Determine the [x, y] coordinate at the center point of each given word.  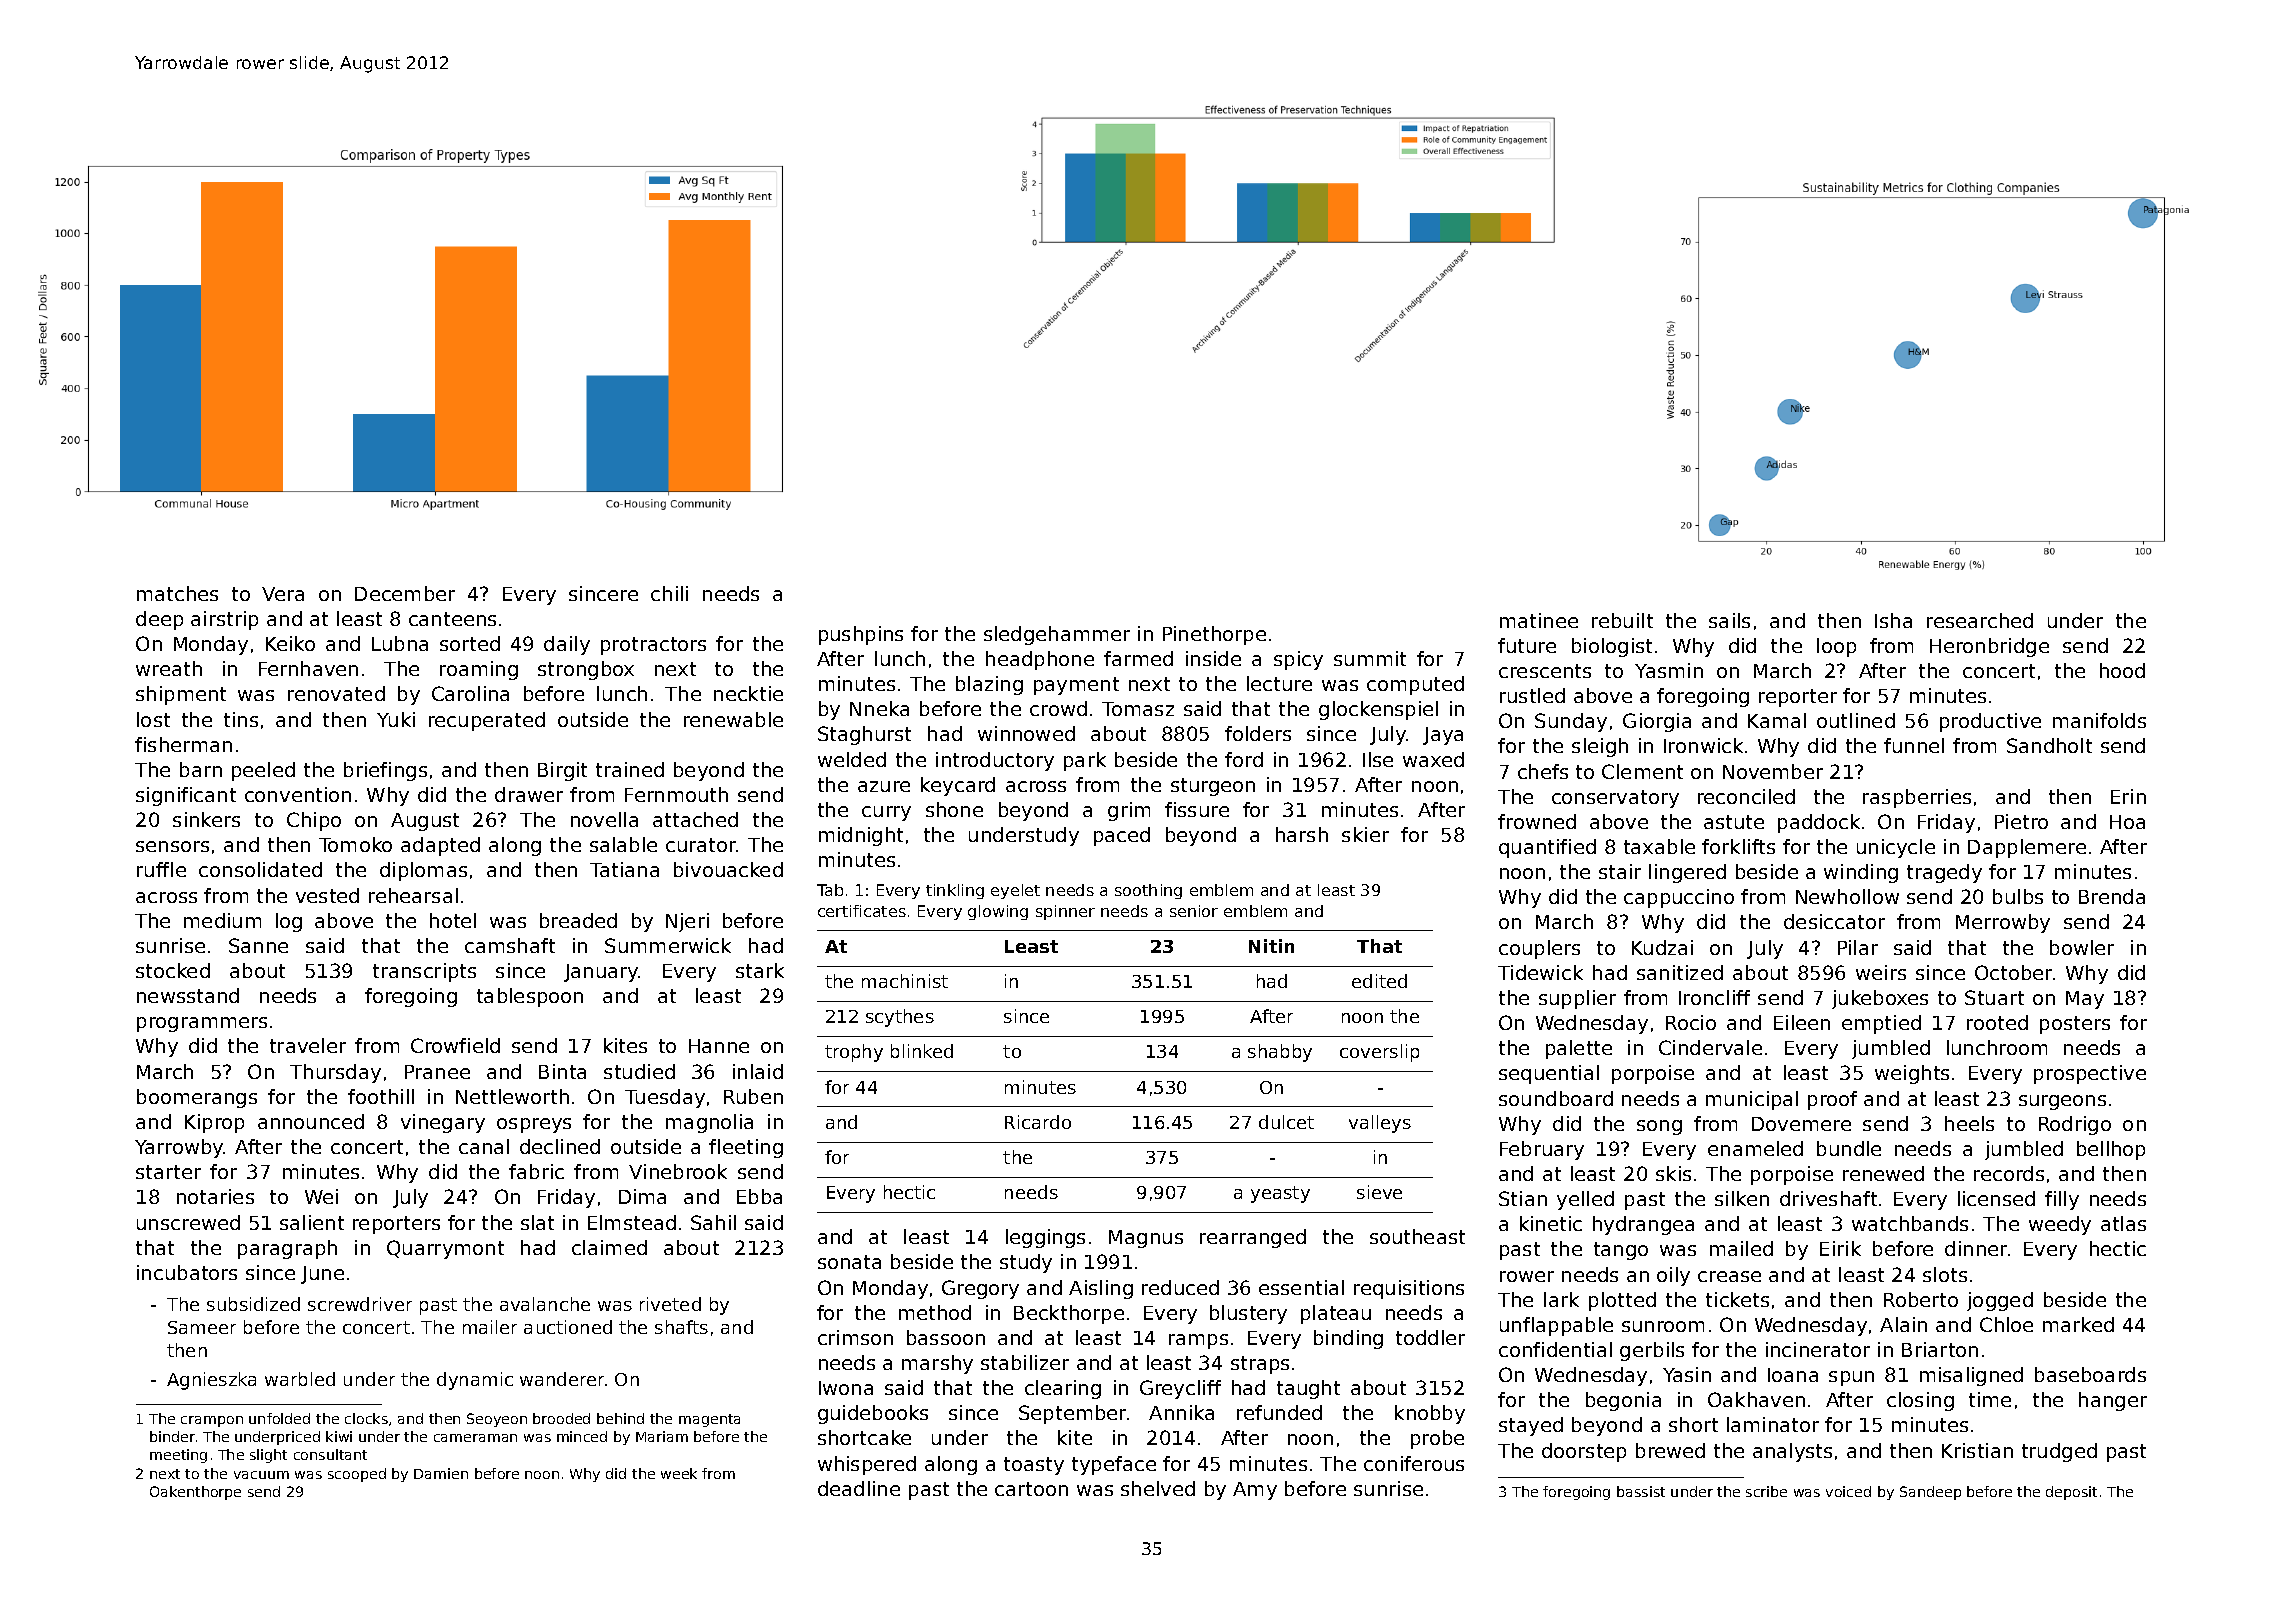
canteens [452, 619]
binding [1348, 1339]
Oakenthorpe [195, 1493]
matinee [1539, 620]
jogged [2000, 1301]
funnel [1914, 745]
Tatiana [624, 869]
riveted [670, 1304]
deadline [859, 1488]
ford [1244, 759]
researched [1980, 620]
